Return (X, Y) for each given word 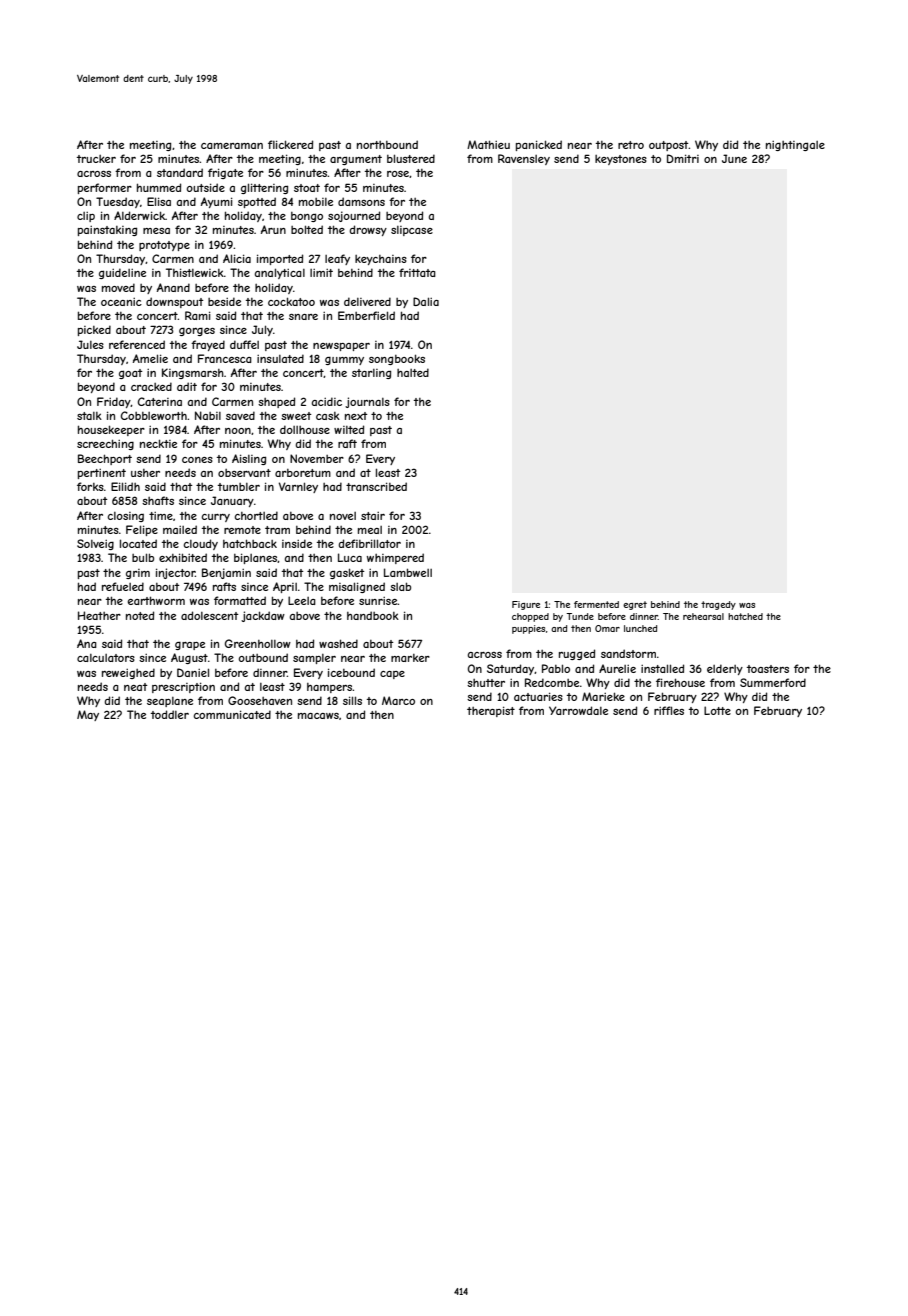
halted (413, 372)
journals (367, 402)
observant (244, 473)
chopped (530, 617)
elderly (725, 669)
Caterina (160, 401)
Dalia (426, 301)
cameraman (232, 146)
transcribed (376, 486)
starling (371, 374)
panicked (539, 145)
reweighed (128, 673)
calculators (106, 658)
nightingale (795, 146)
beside (224, 301)
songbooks (397, 359)
